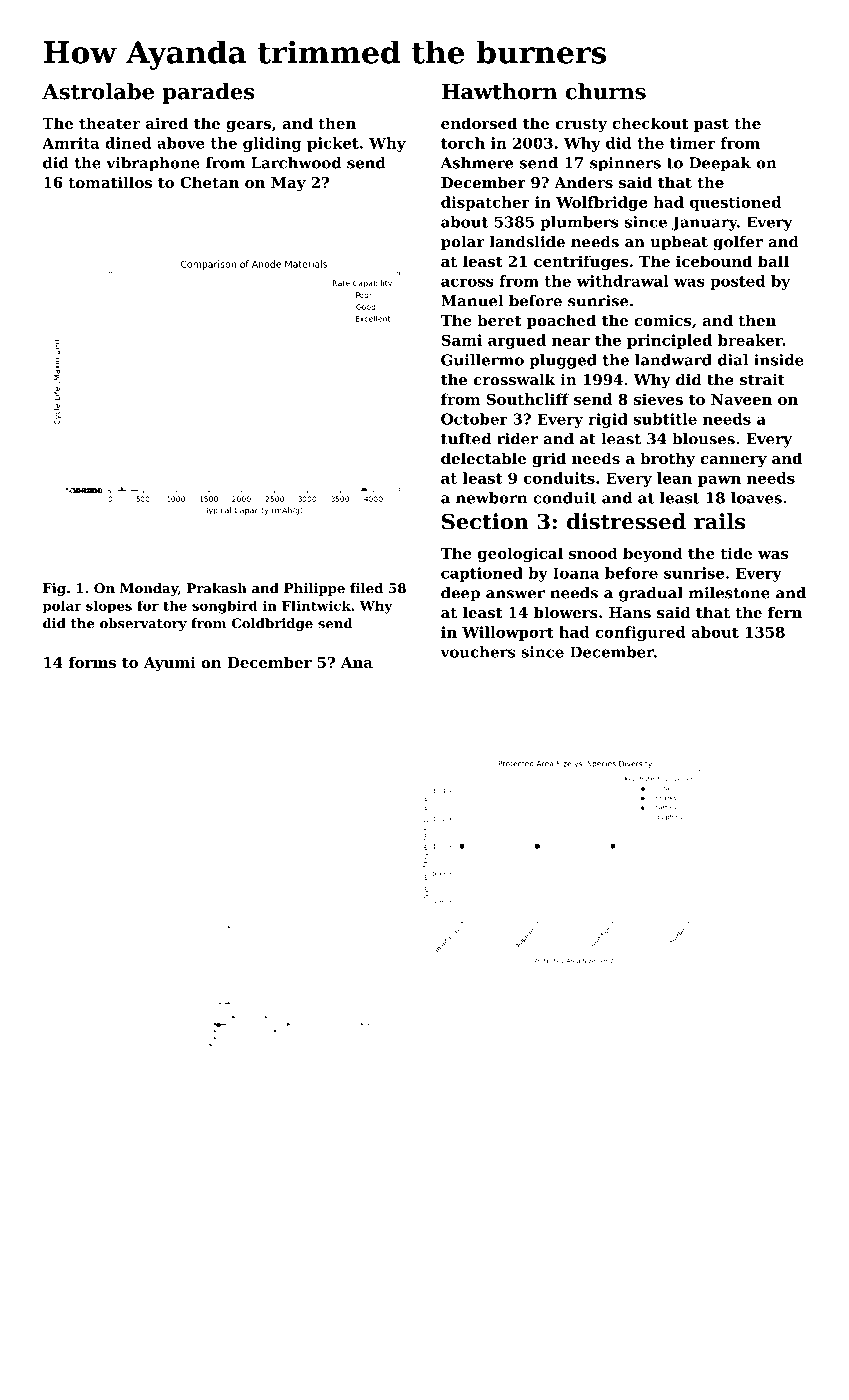  Describe the element at coordinates (483, 458) in the page. I see `delectable` at that location.
